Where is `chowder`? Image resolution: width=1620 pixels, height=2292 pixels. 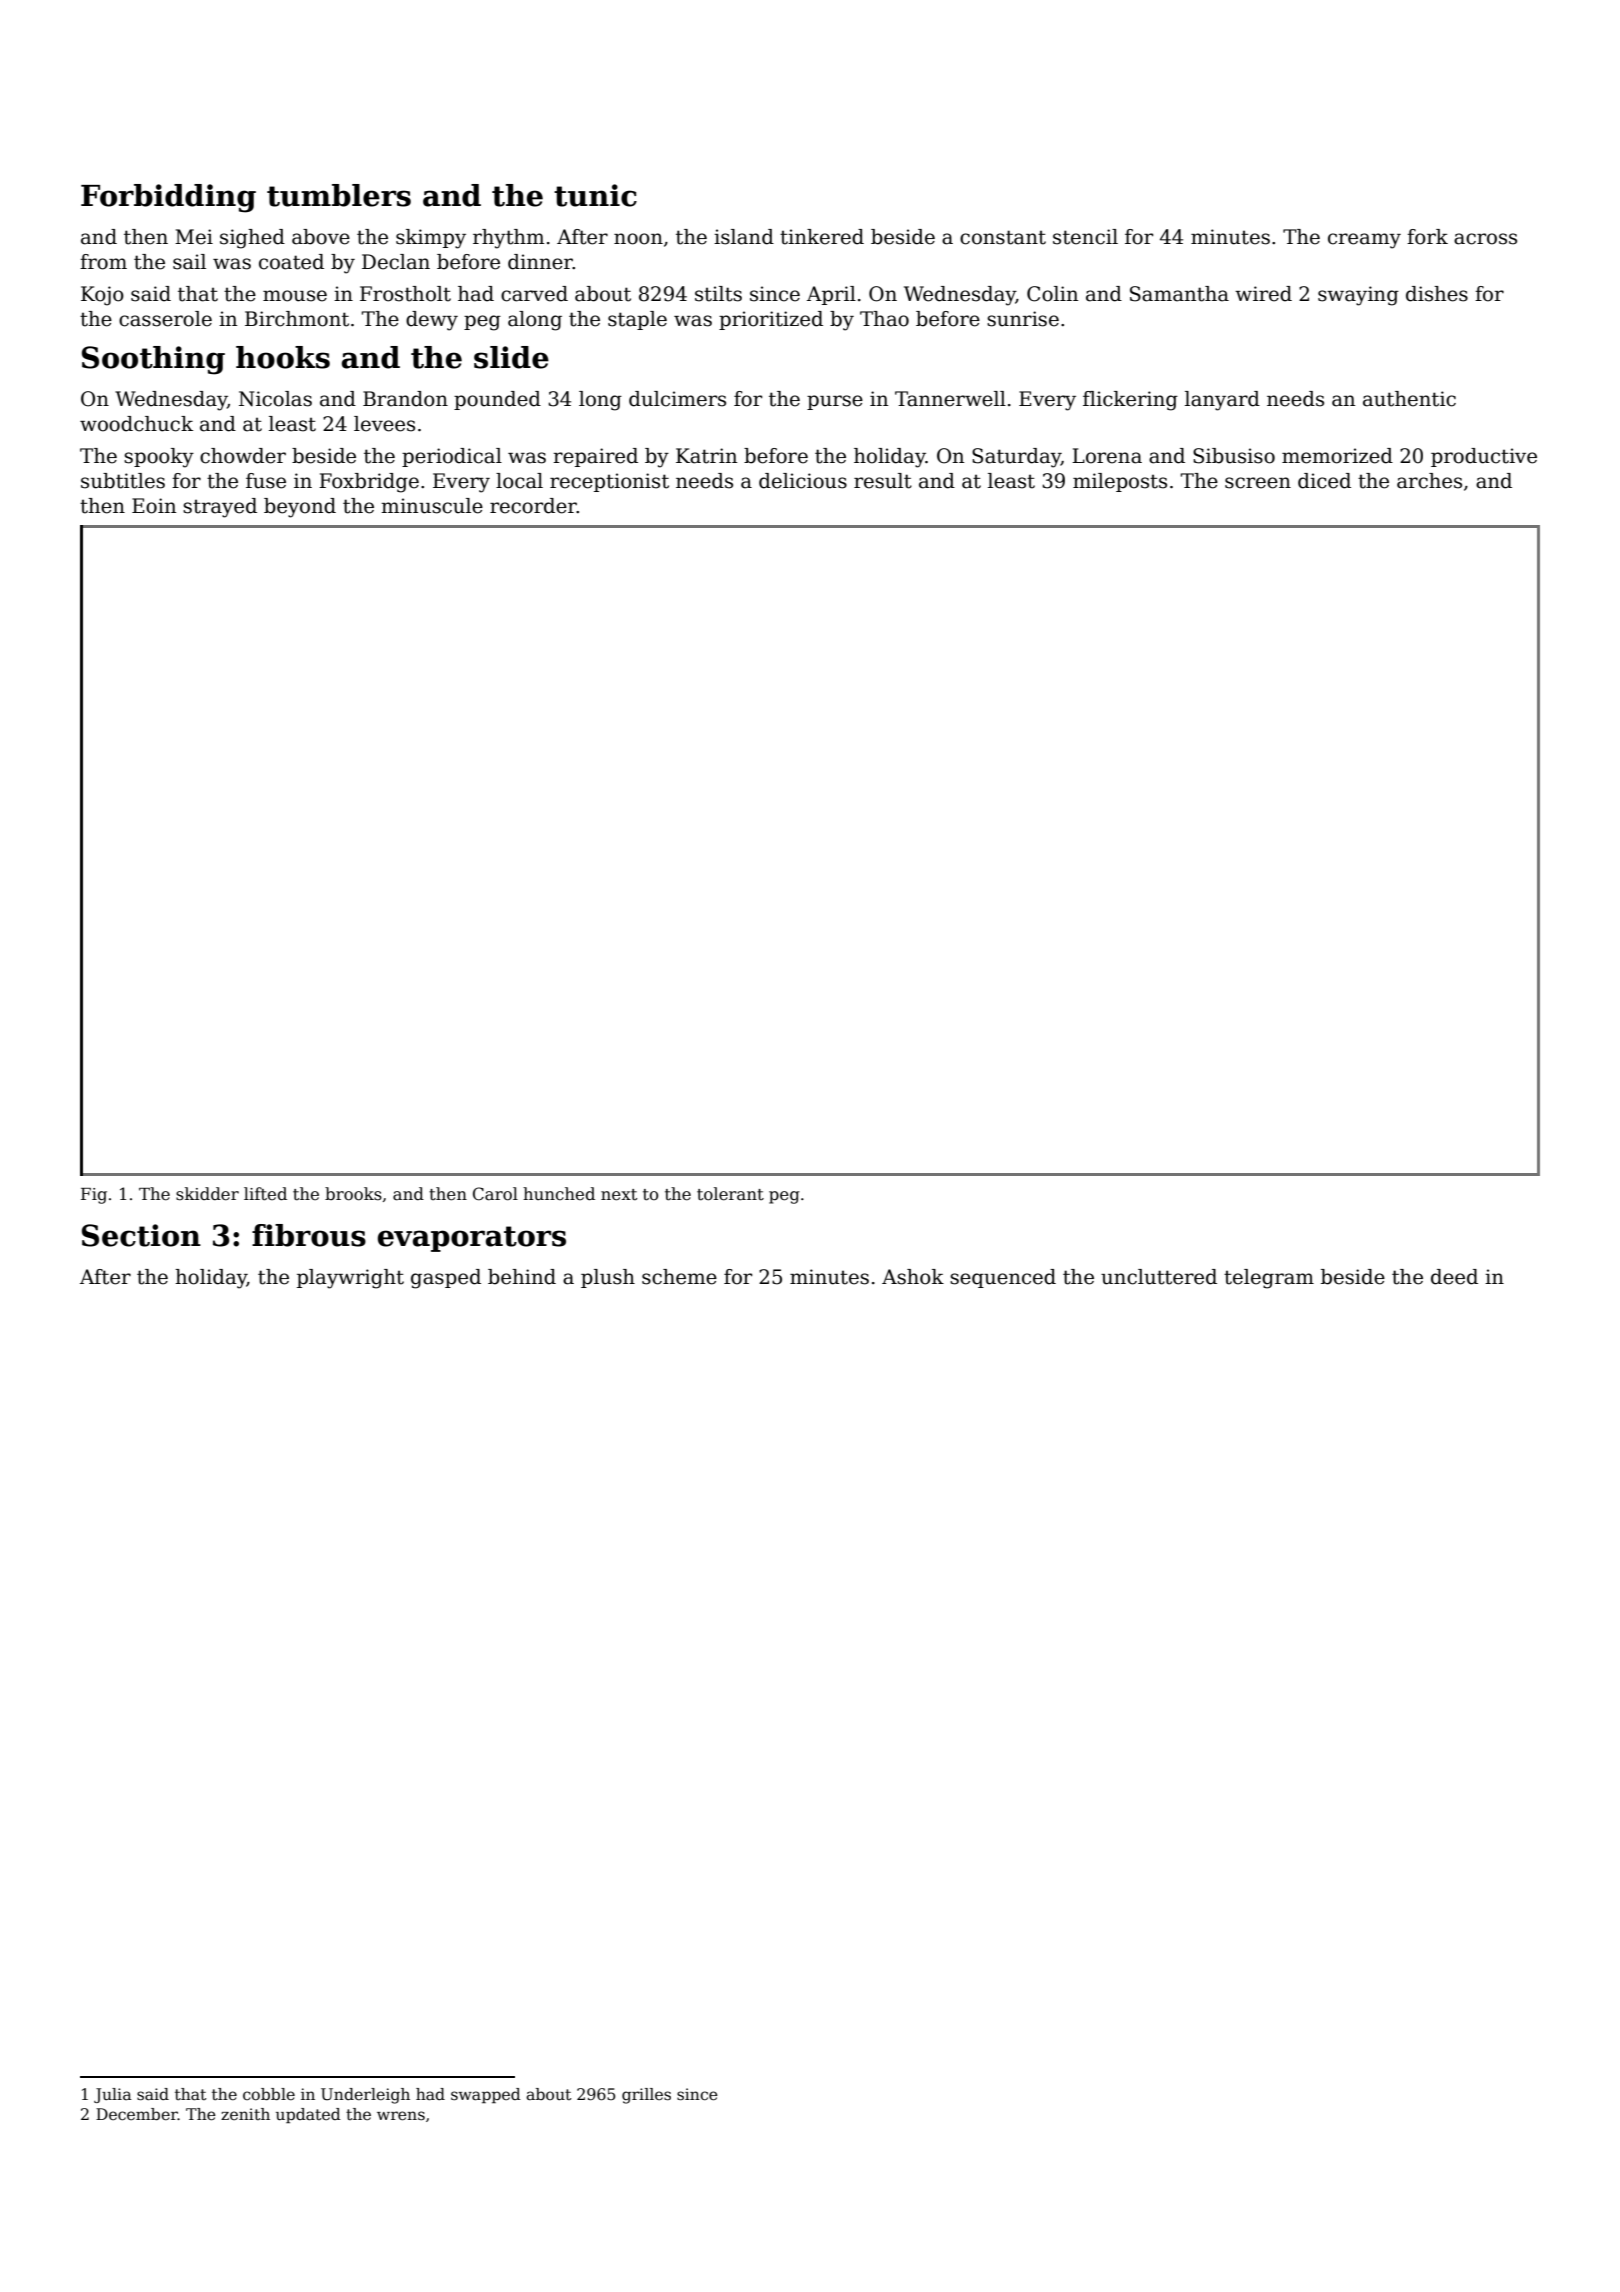
chowder is located at coordinates (243, 456).
